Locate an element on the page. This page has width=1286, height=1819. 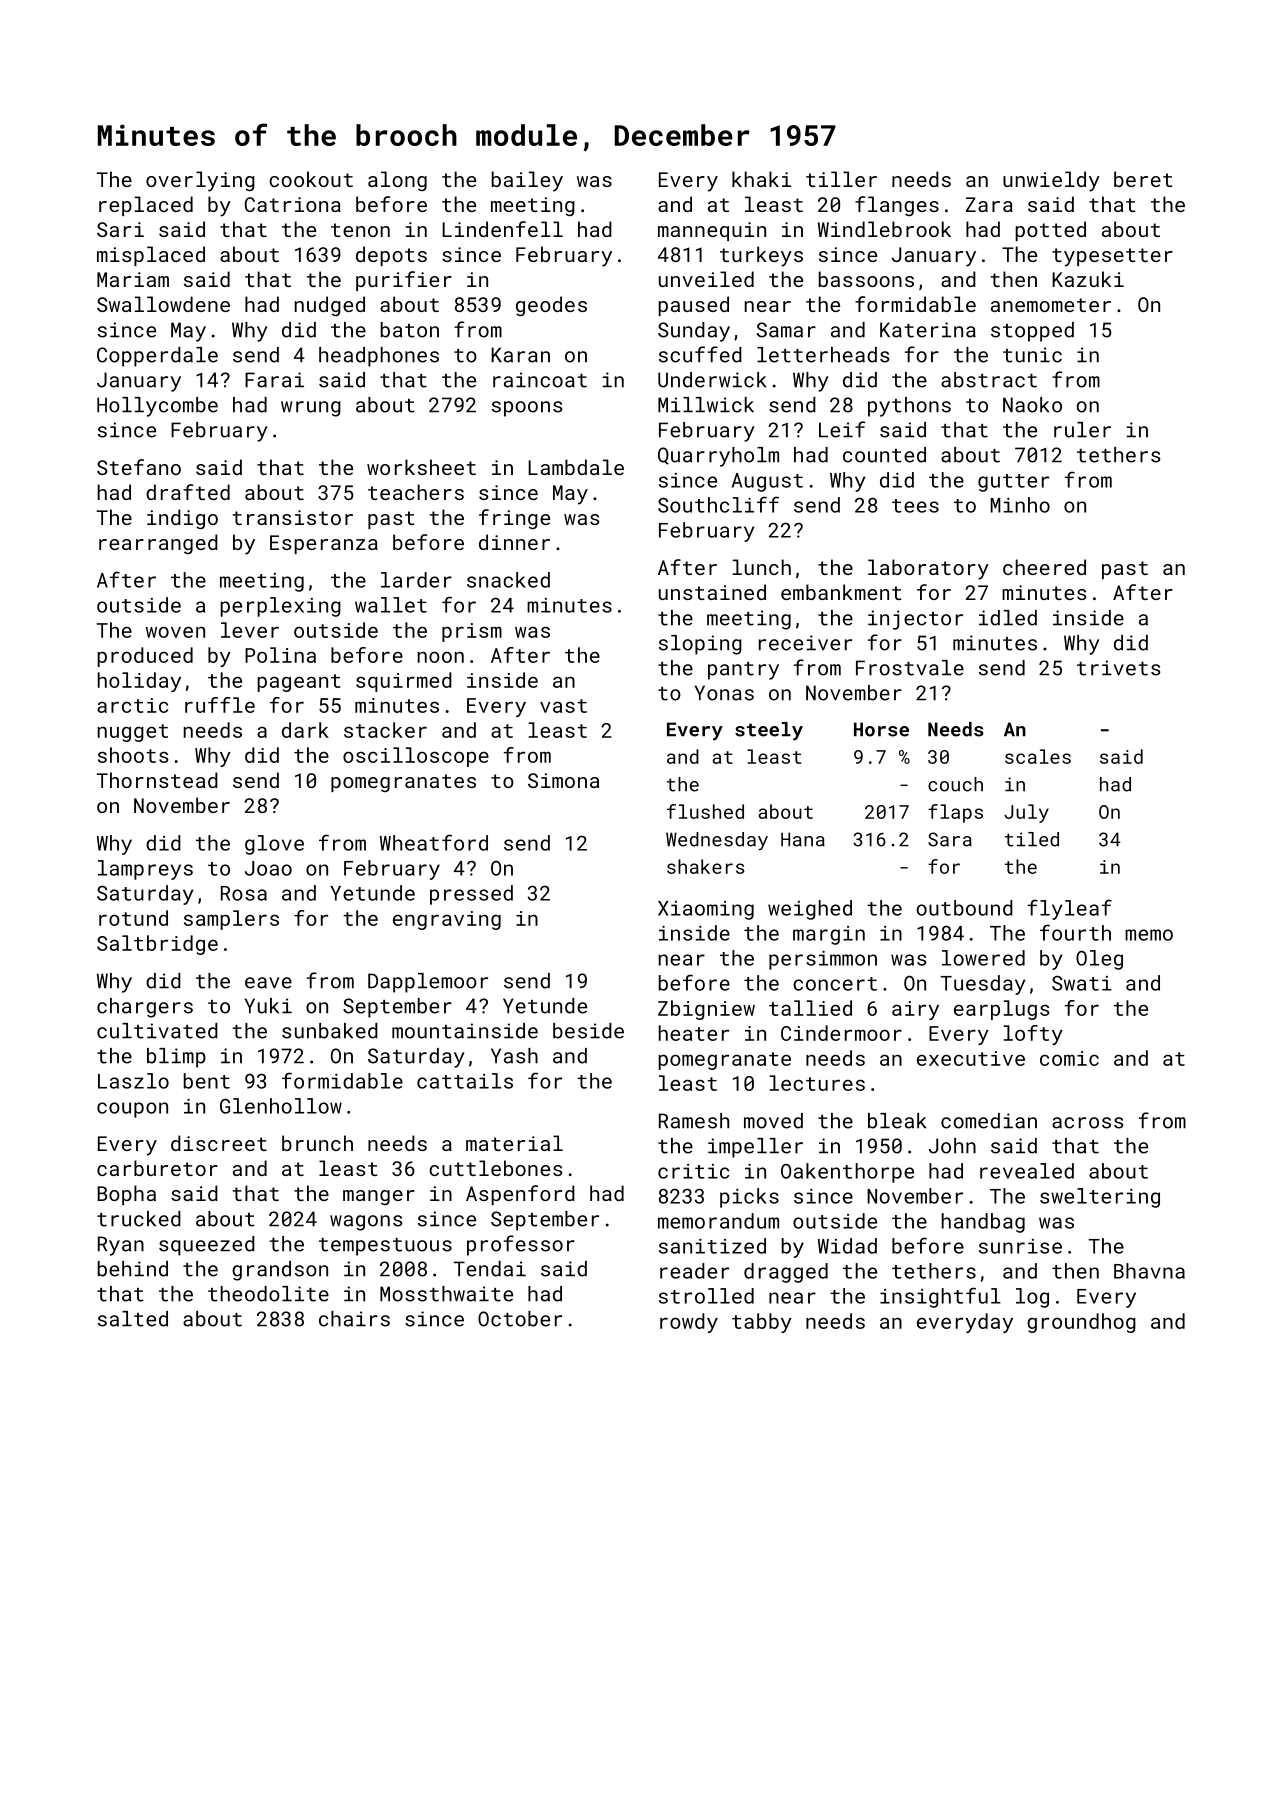
sunbaked is located at coordinates (330, 1031).
